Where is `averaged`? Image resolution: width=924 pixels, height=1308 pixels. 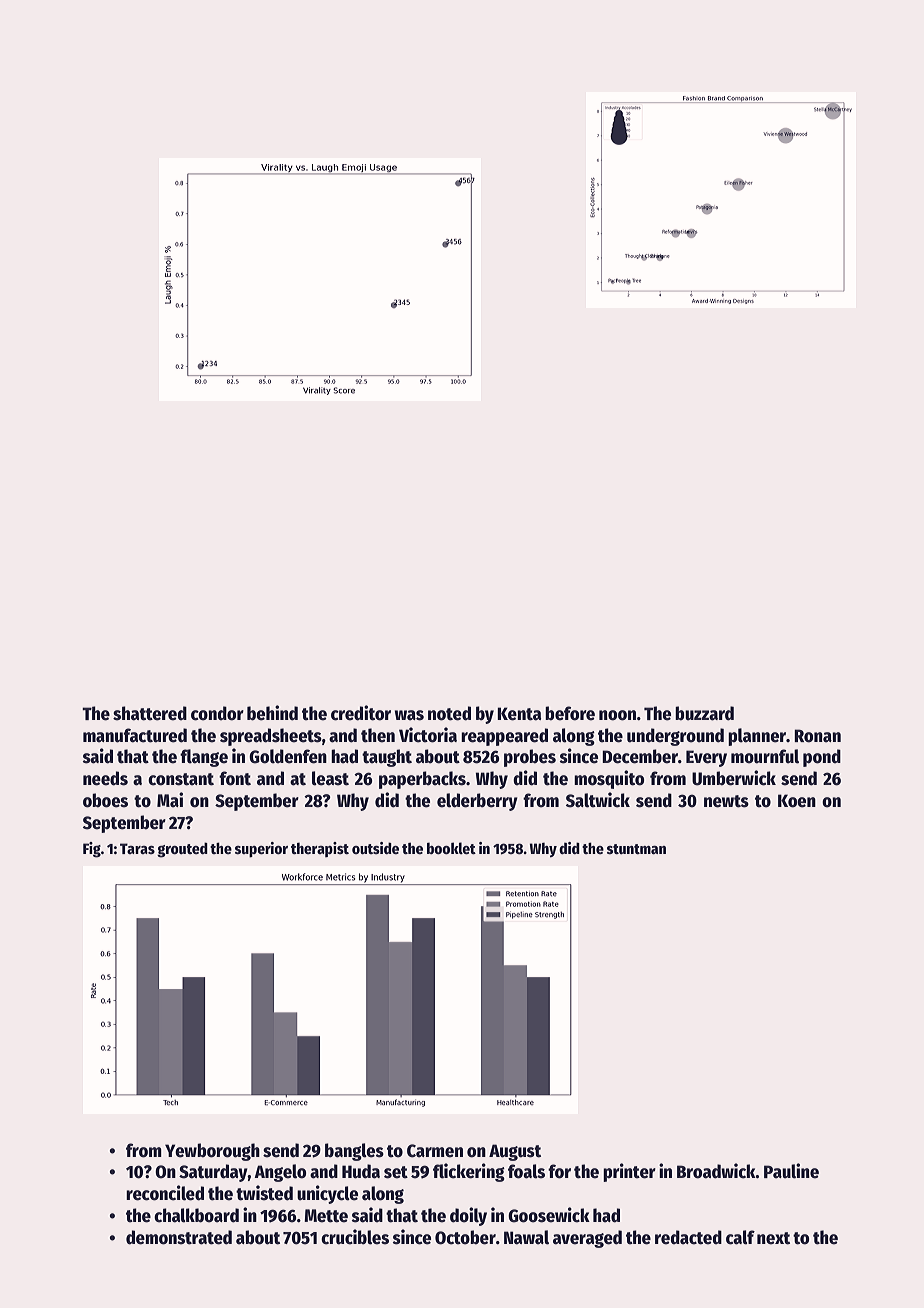 averaged is located at coordinates (587, 1239).
